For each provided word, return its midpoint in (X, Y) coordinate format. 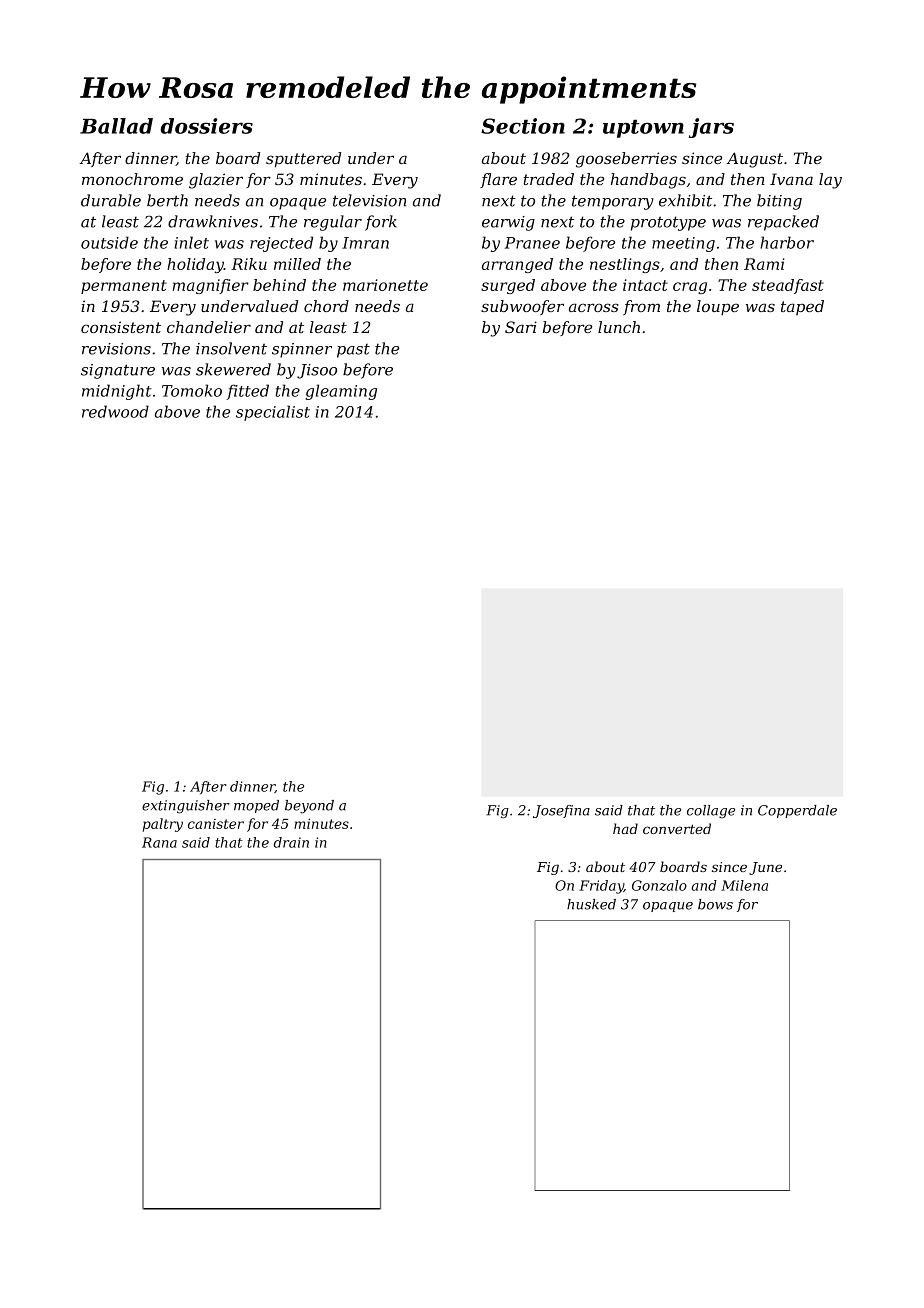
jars (711, 128)
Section (523, 126)
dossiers (206, 126)
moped (256, 806)
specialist (273, 413)
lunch (619, 327)
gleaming (341, 392)
